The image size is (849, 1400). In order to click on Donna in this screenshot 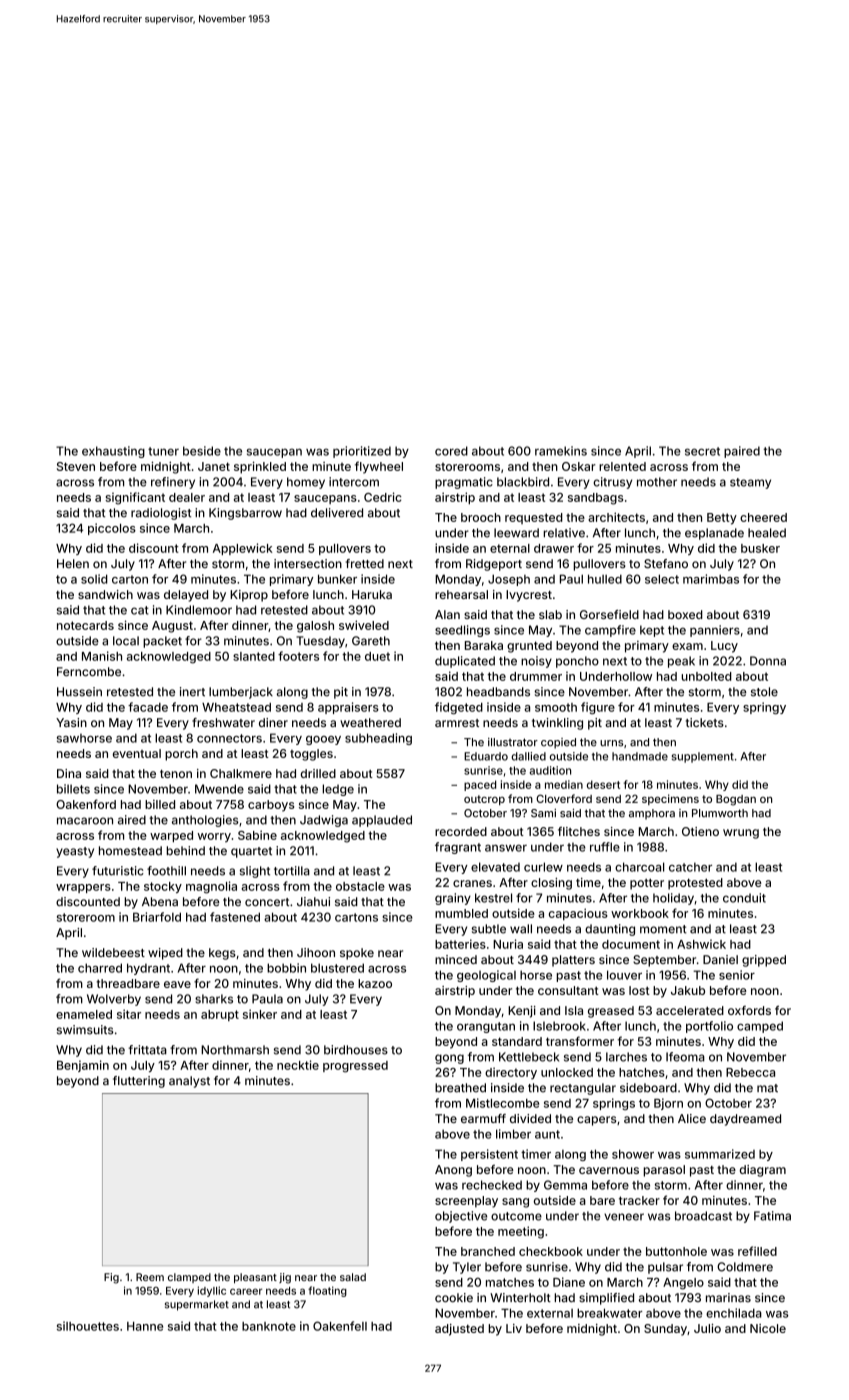, I will do `click(768, 661)`.
